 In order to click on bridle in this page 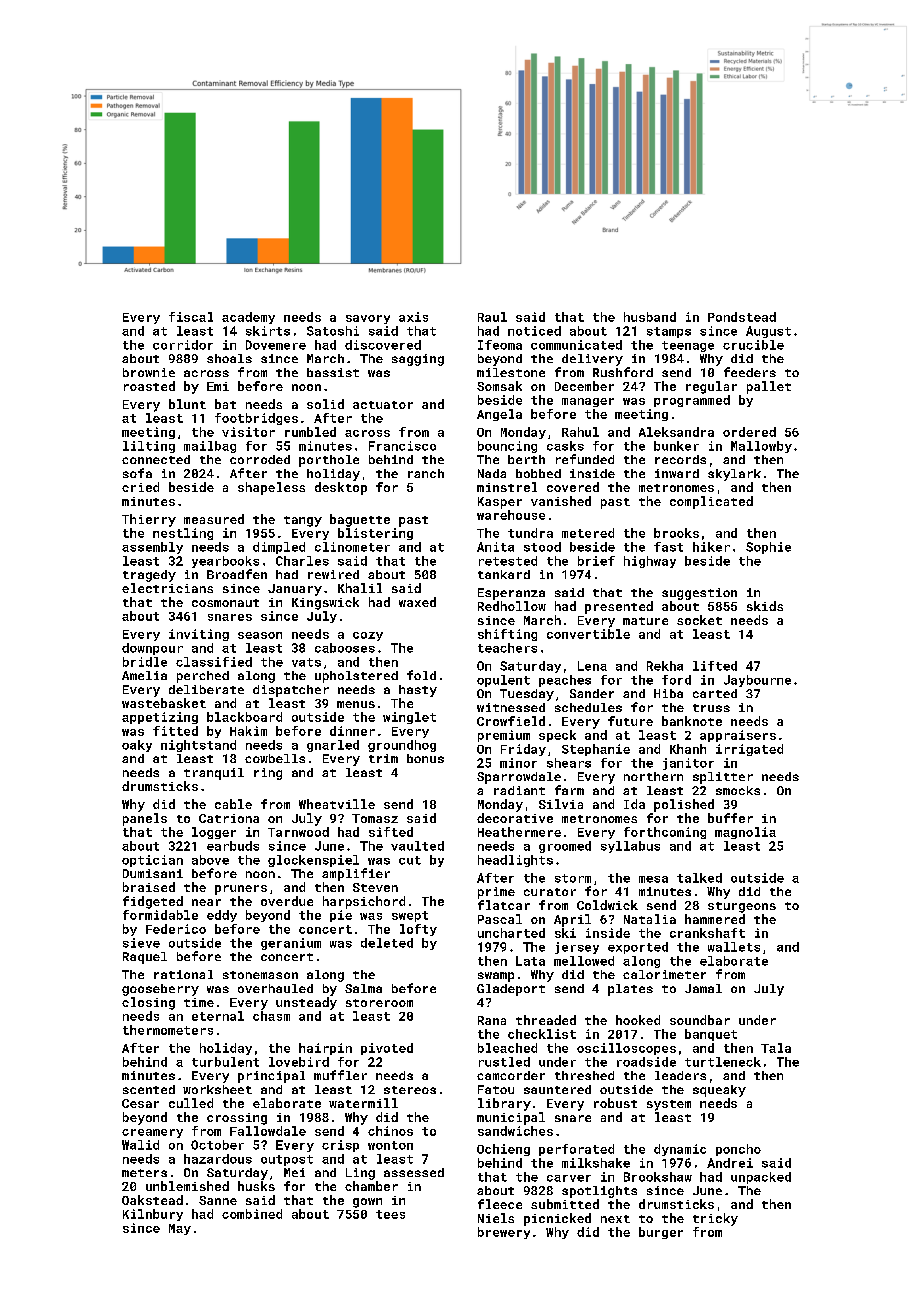, I will do `click(145, 662)`.
